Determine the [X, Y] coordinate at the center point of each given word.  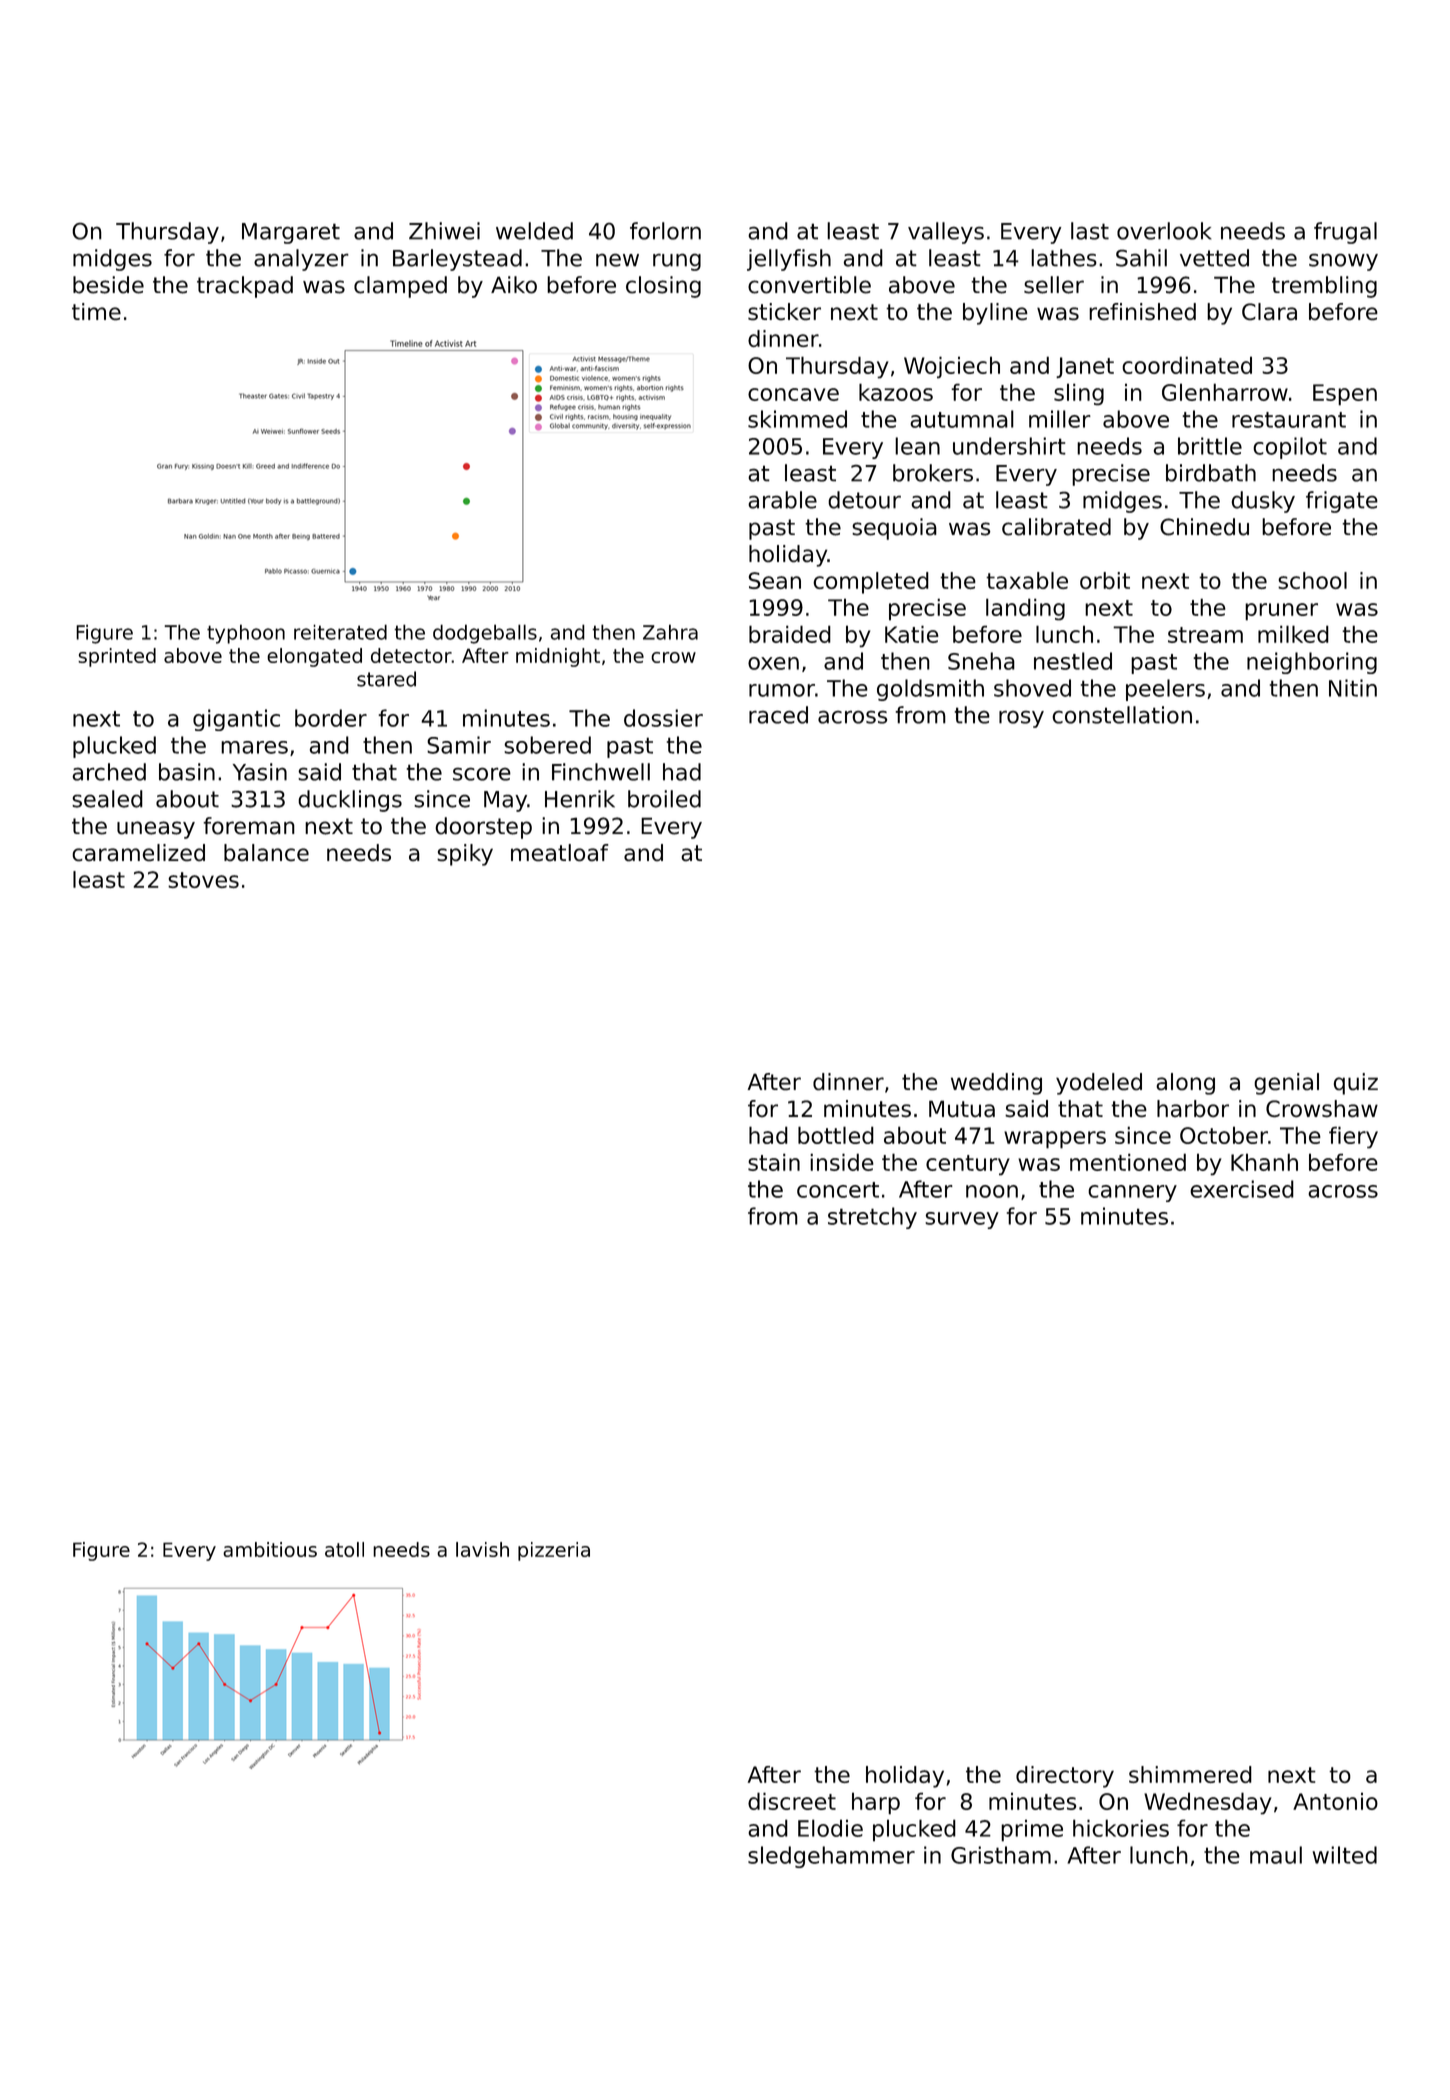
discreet [792, 1801]
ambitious [270, 1549]
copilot [1290, 448]
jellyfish [789, 260]
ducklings [350, 801]
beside [108, 285]
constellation [1122, 715]
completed [871, 583]
